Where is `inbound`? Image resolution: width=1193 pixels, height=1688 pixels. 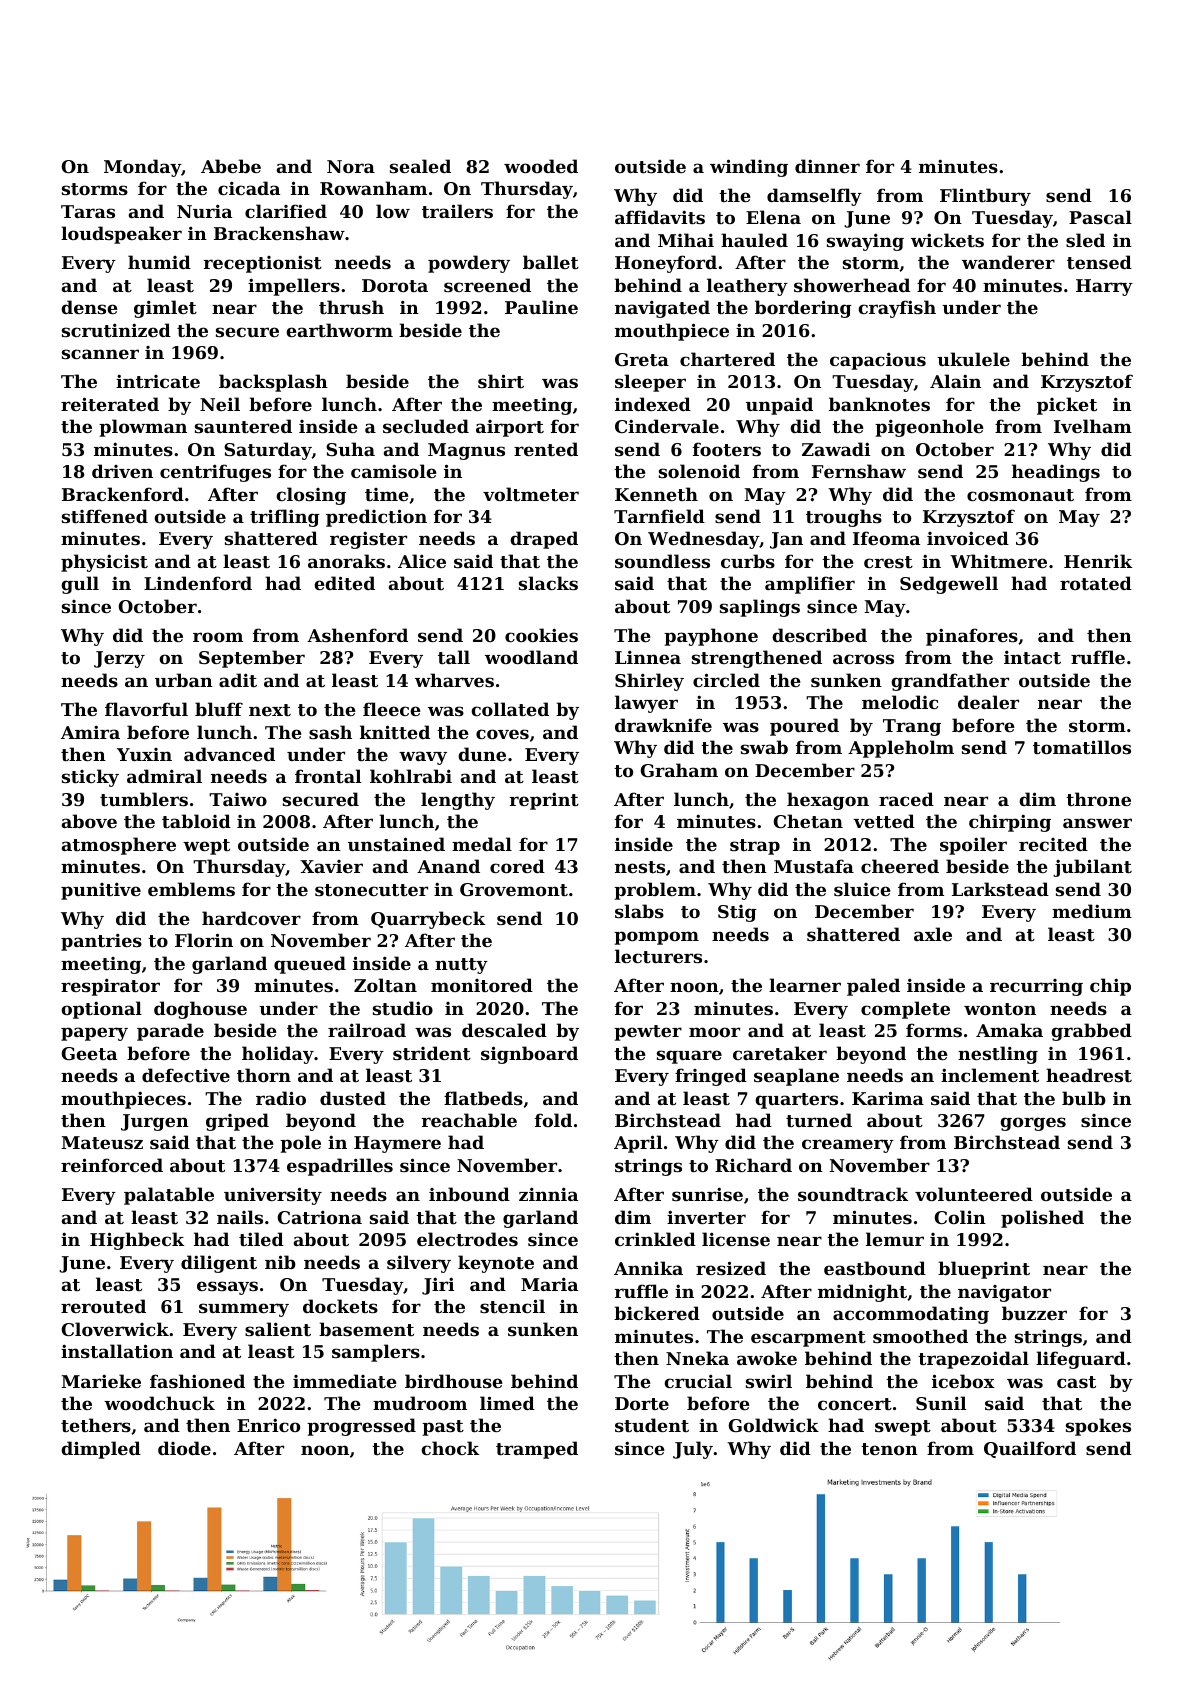
inbound is located at coordinates (469, 1194).
